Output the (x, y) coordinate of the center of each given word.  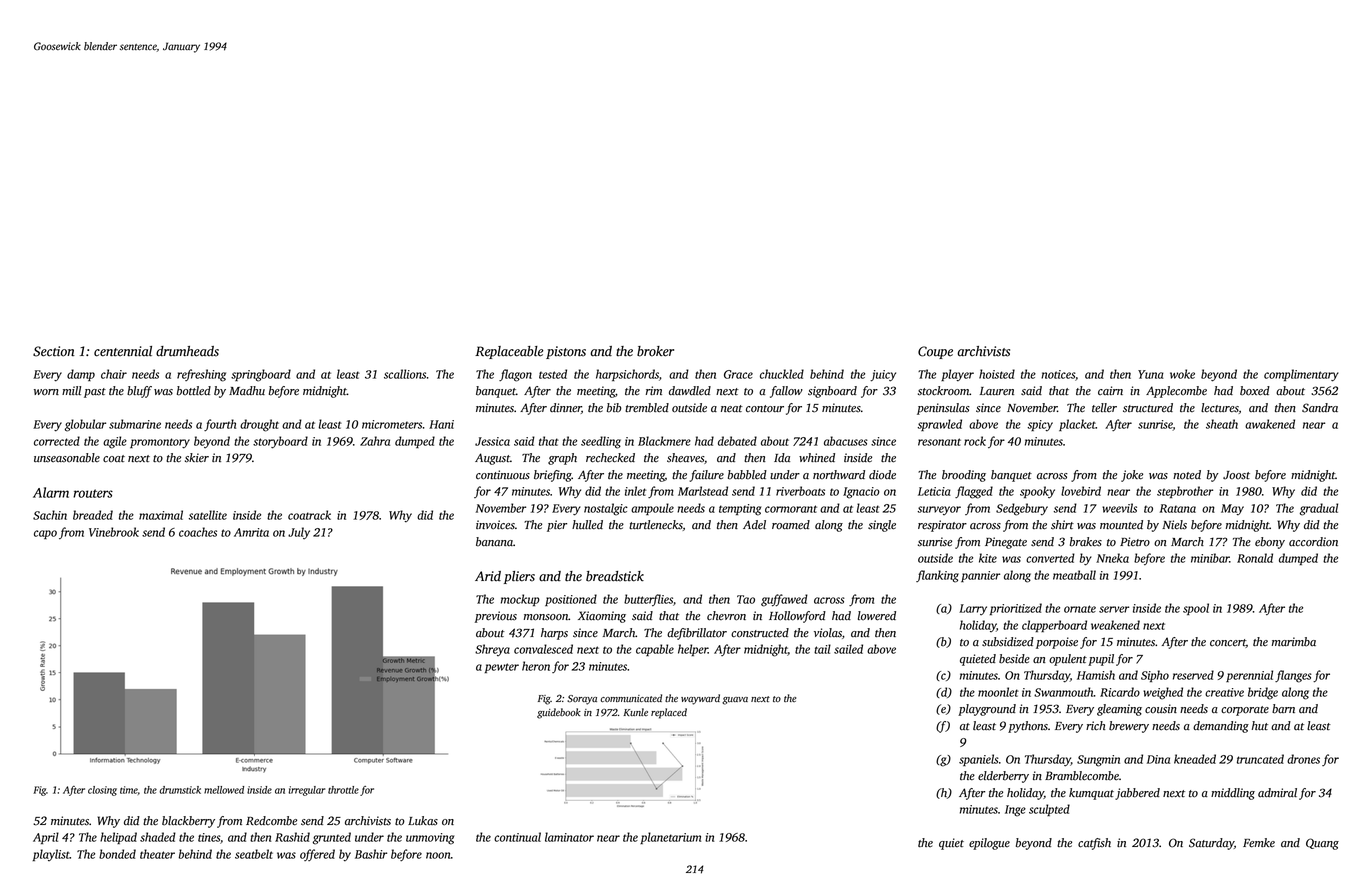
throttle (343, 790)
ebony (1270, 543)
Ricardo (1120, 692)
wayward (700, 699)
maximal (161, 515)
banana (494, 542)
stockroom (943, 391)
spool (1196, 609)
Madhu (247, 390)
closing (102, 791)
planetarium (670, 838)
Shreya (492, 650)
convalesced (543, 649)
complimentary (1301, 375)
